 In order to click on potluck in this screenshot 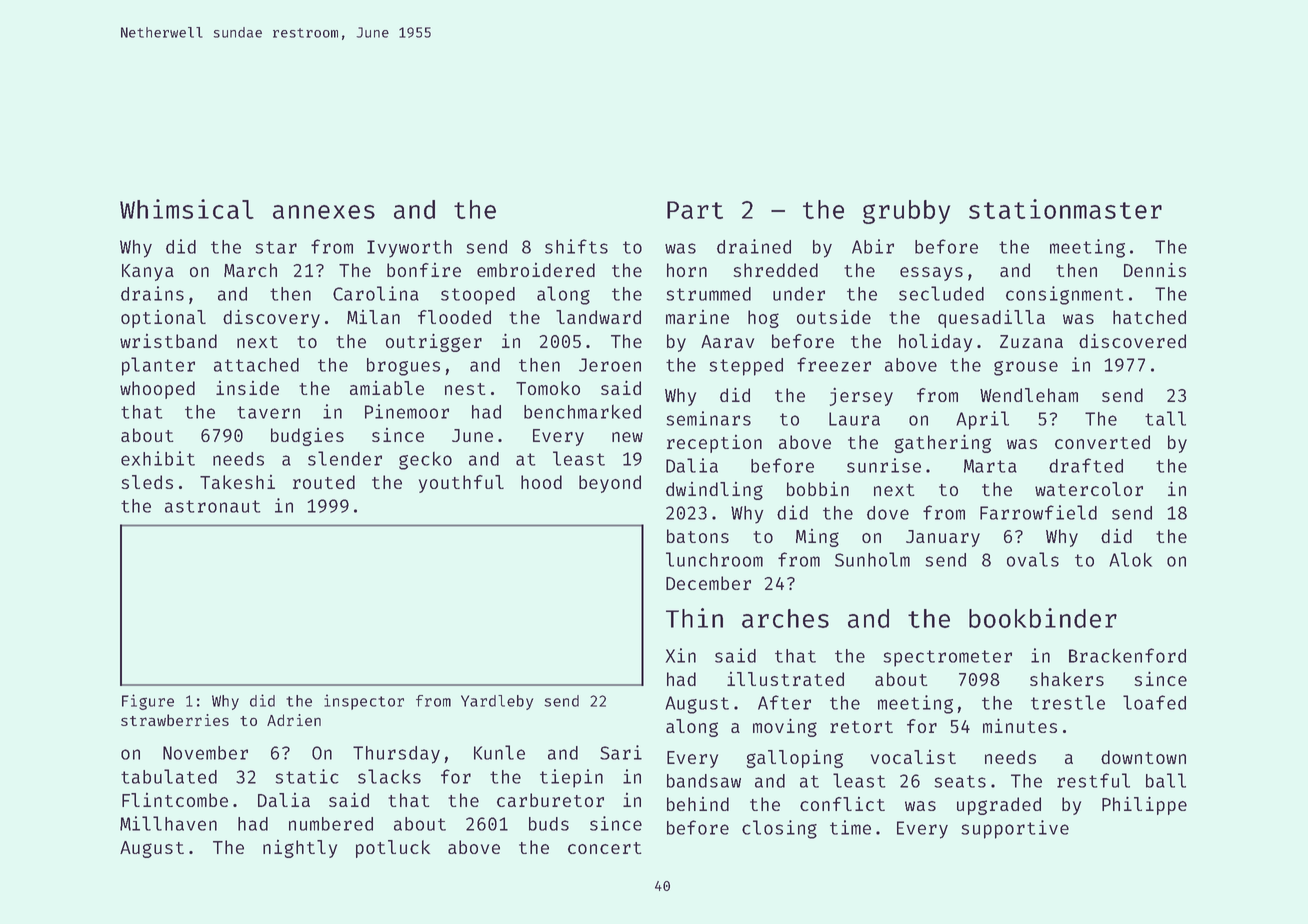, I will do `click(393, 849)`.
